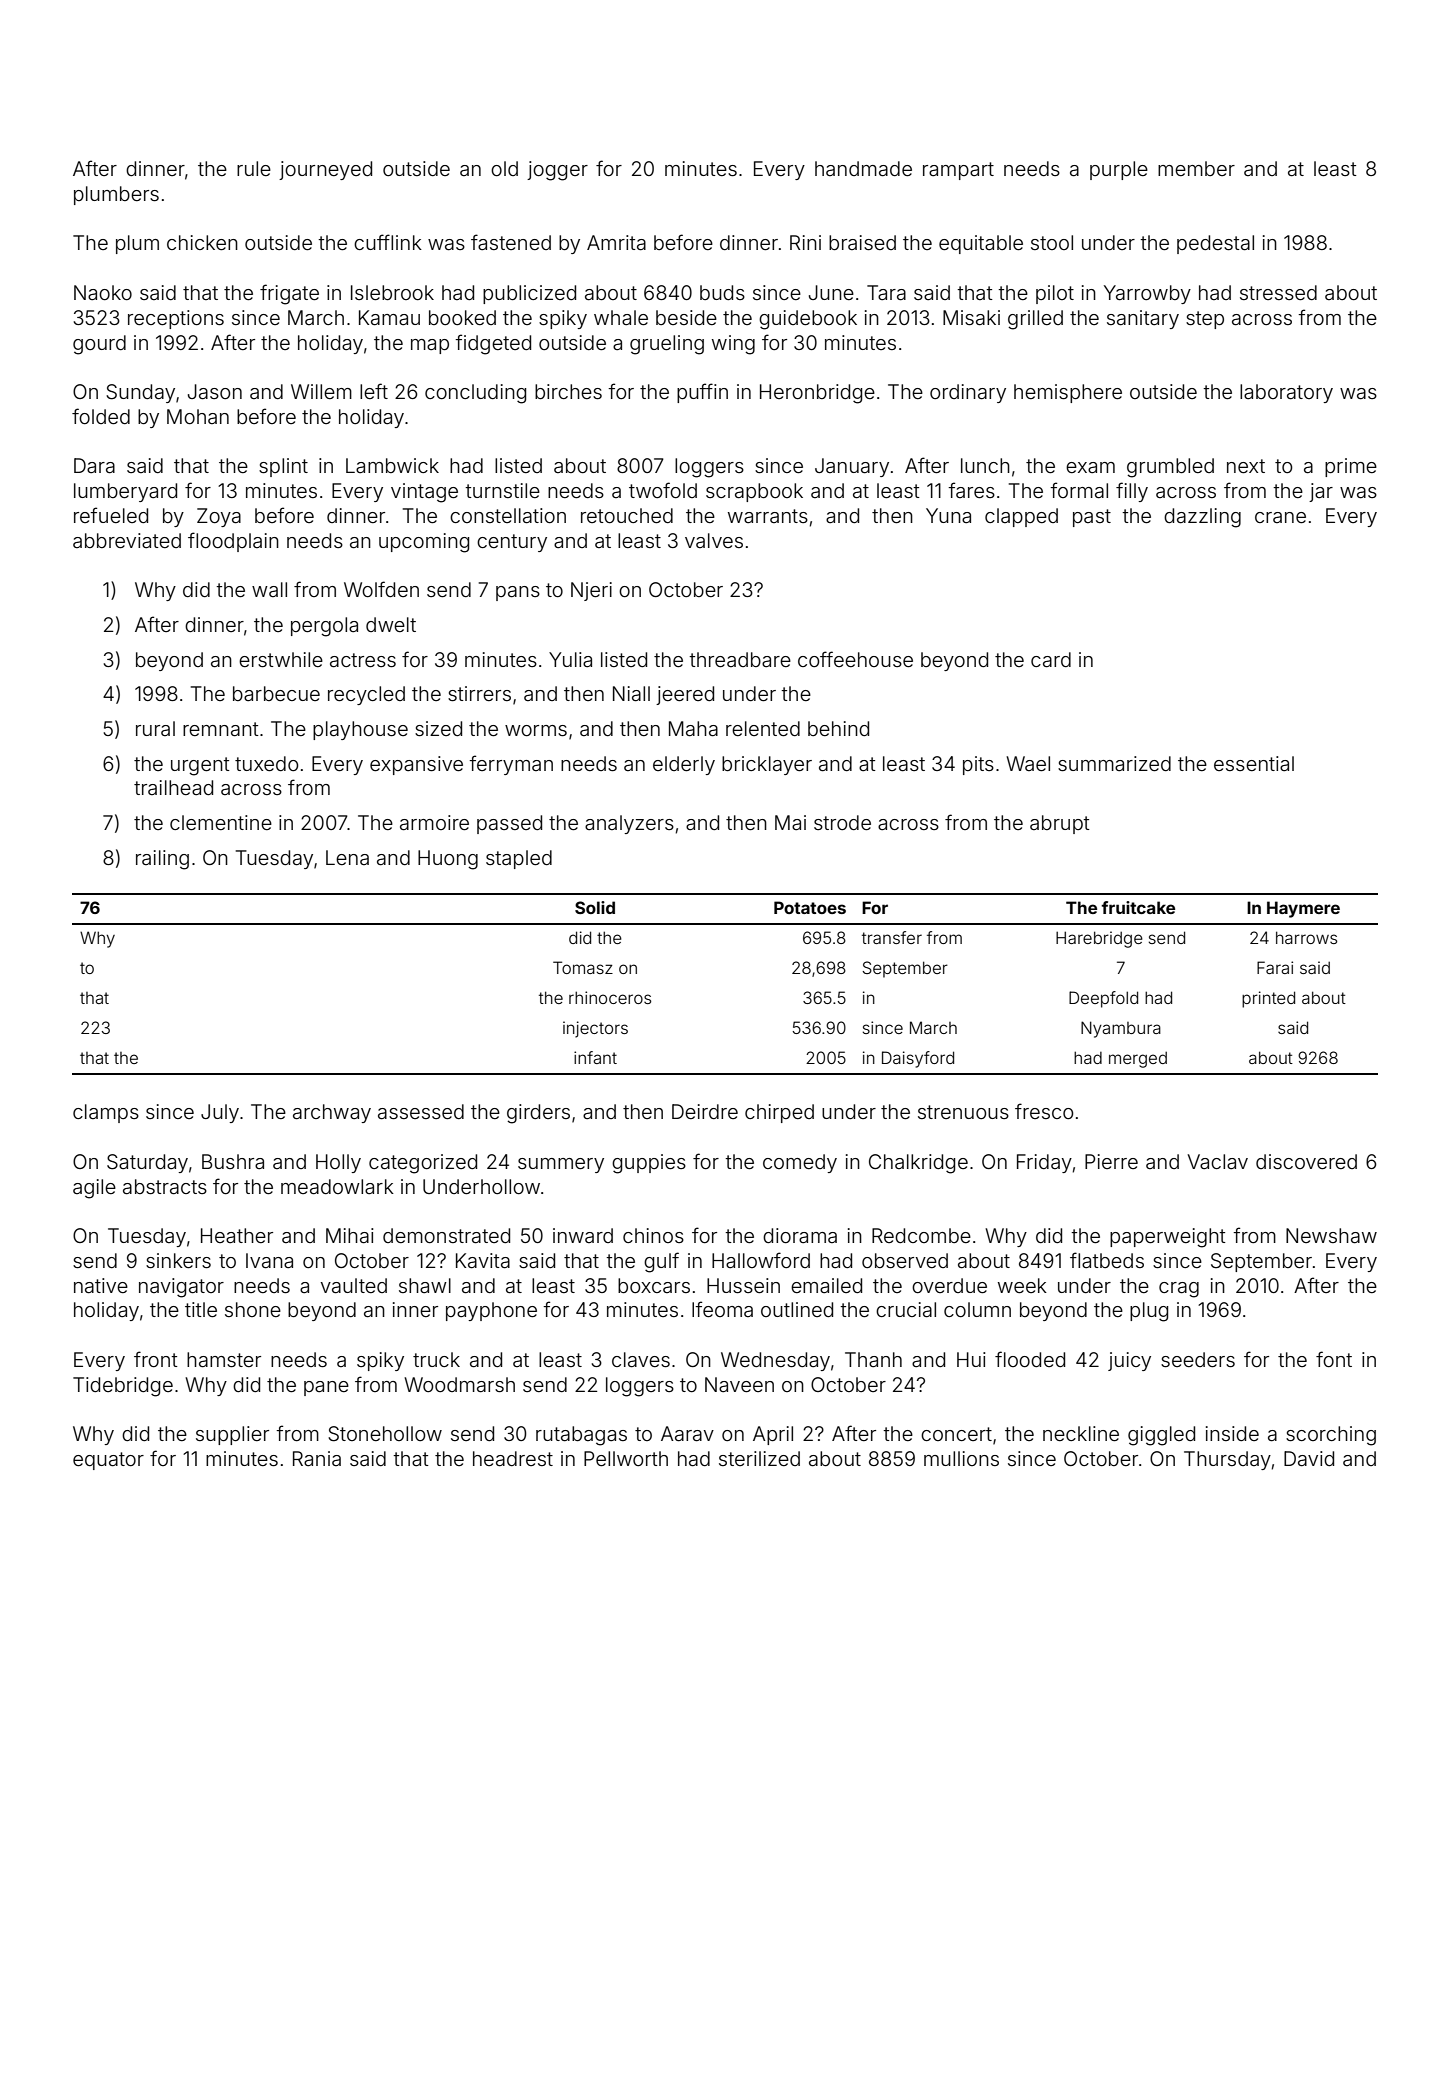 Image resolution: width=1450 pixels, height=2100 pixels. Describe the element at coordinates (1306, 1161) in the screenshot. I see `discovered` at that location.
